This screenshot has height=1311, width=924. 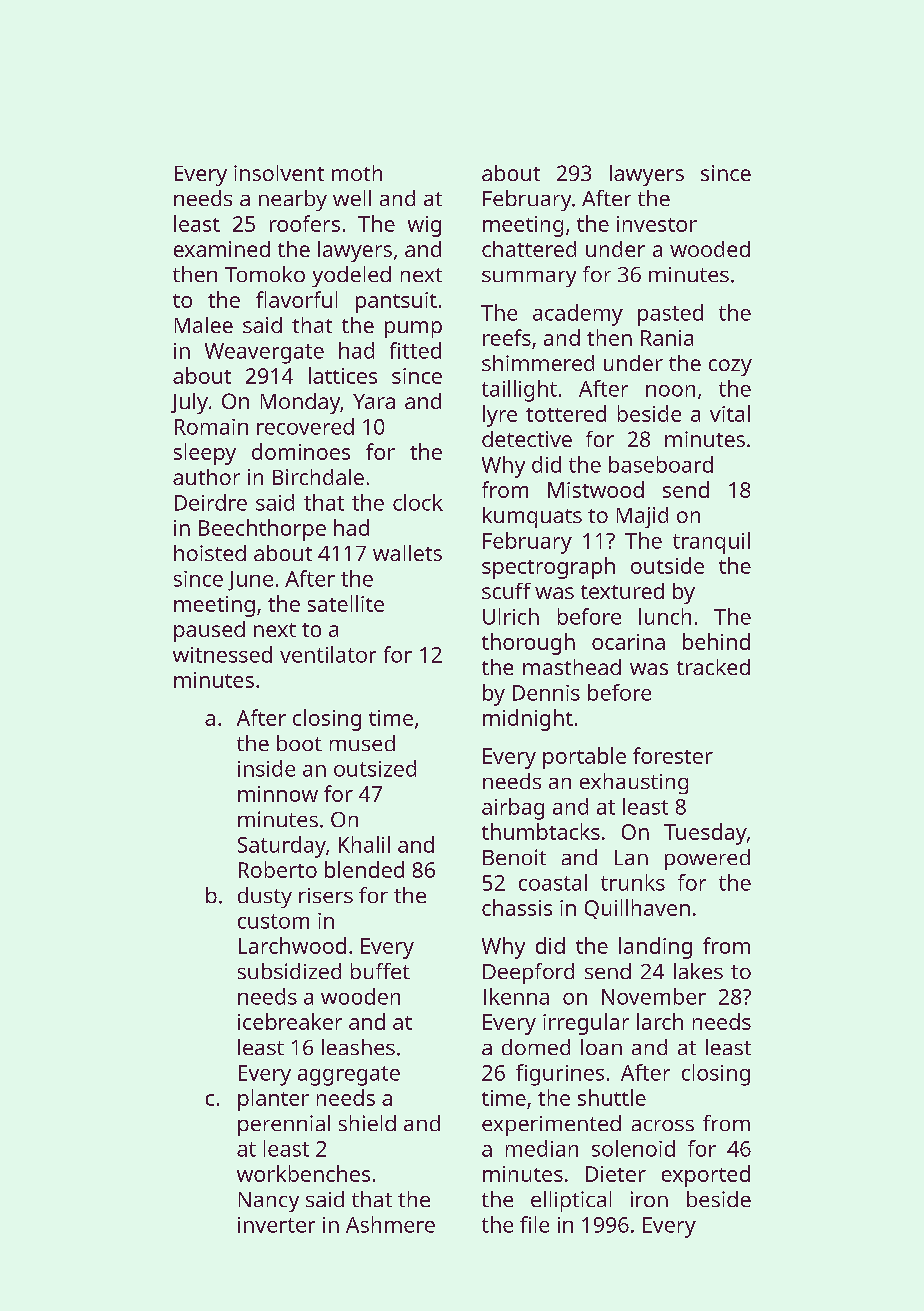 I want to click on chassis, so click(x=517, y=907).
